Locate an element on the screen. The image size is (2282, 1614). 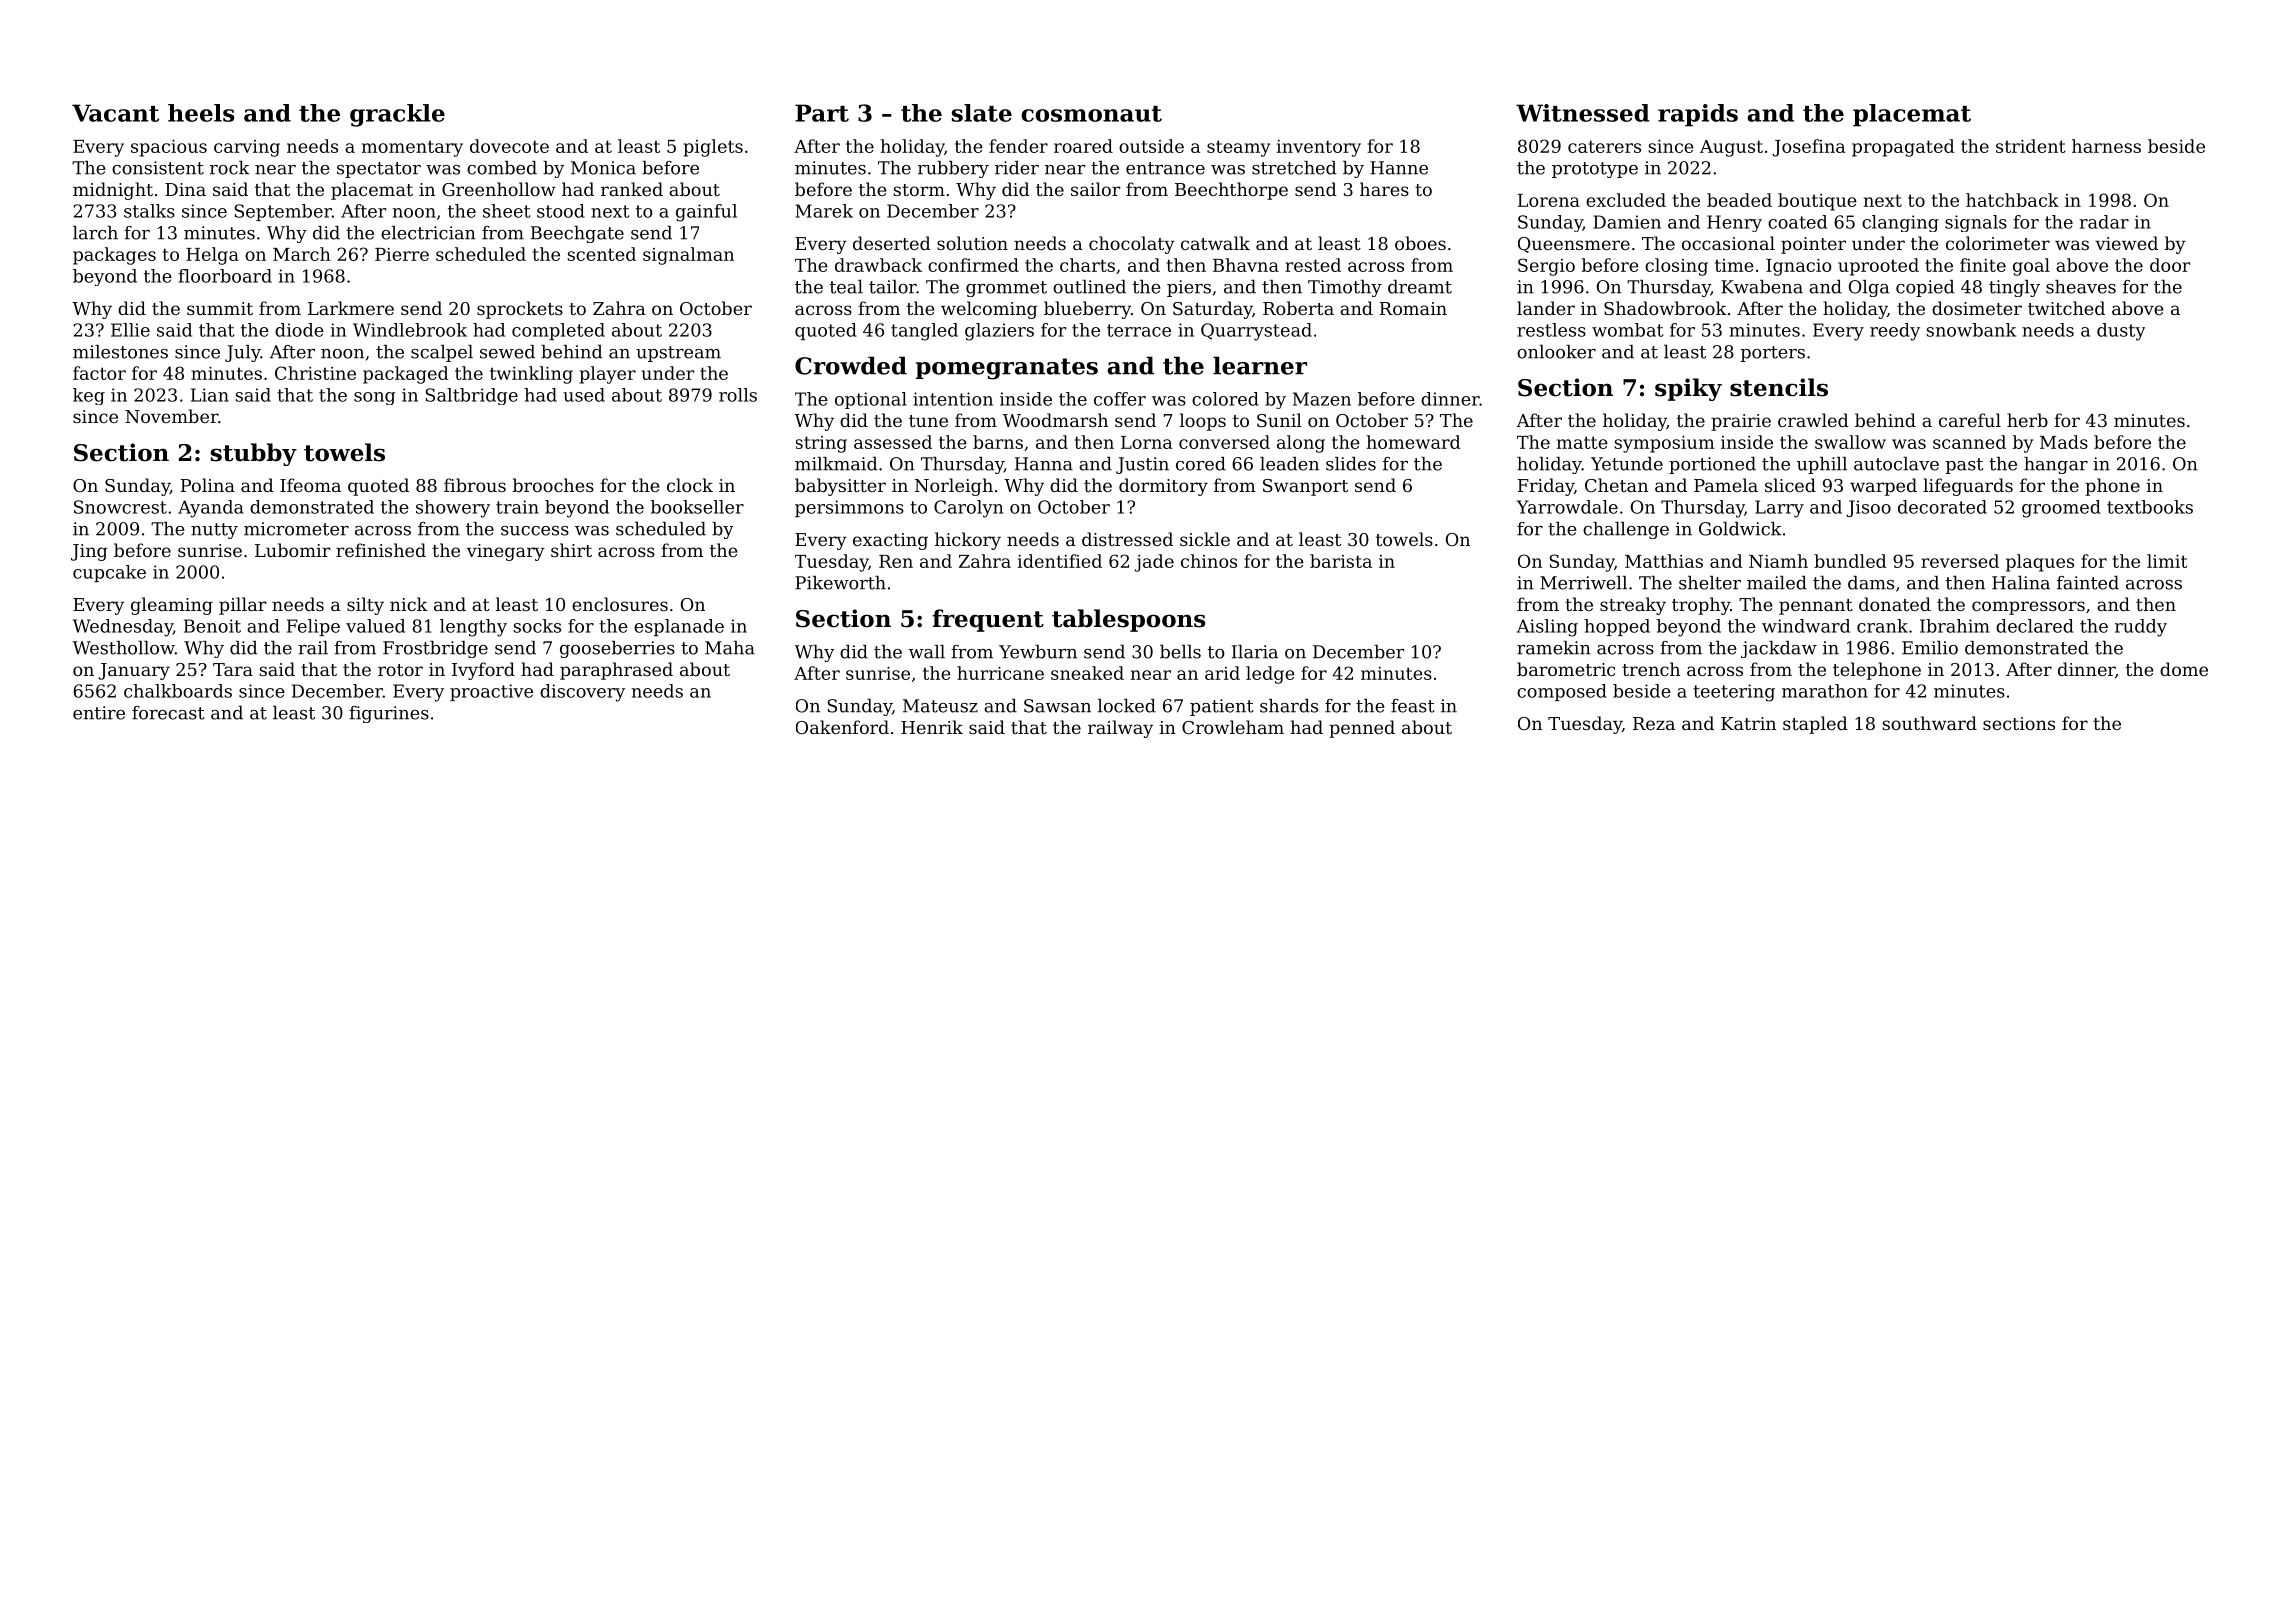
homeward is located at coordinates (1413, 442).
